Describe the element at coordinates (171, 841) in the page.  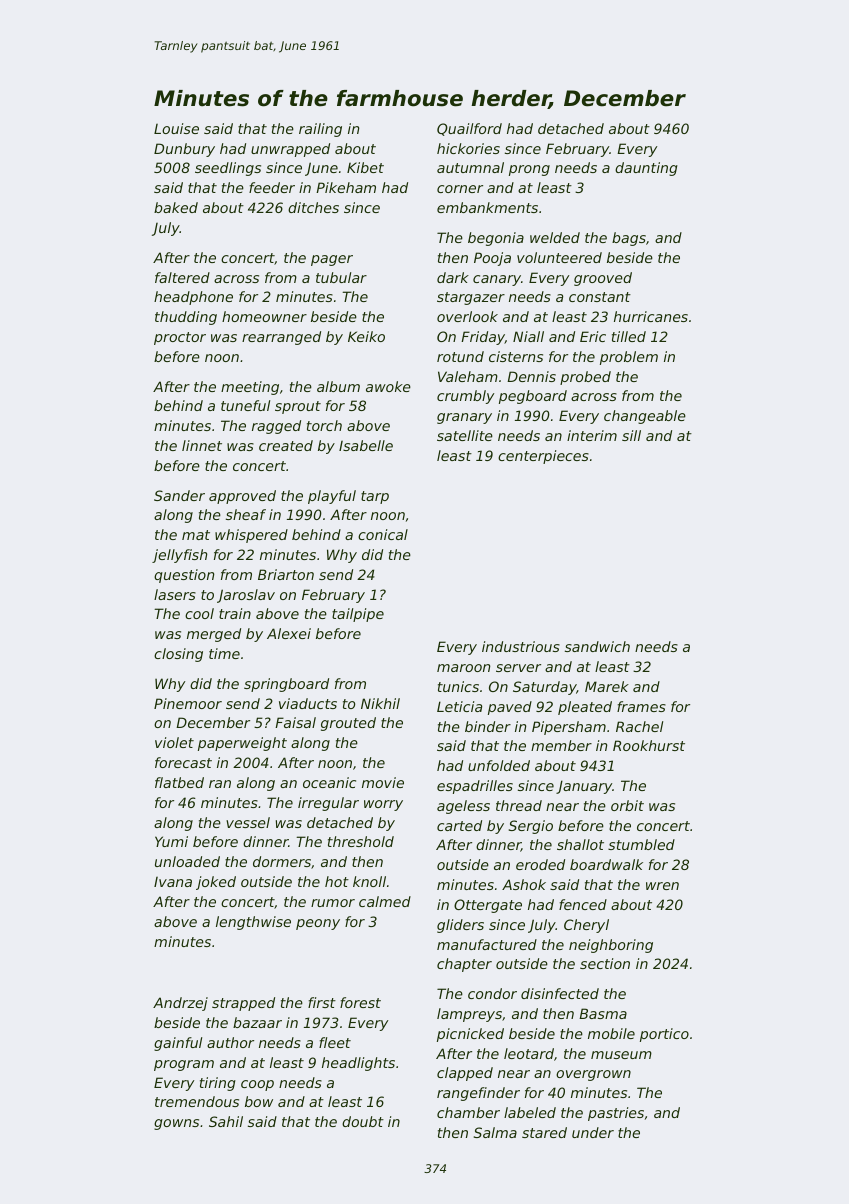
I see `Yumi` at that location.
